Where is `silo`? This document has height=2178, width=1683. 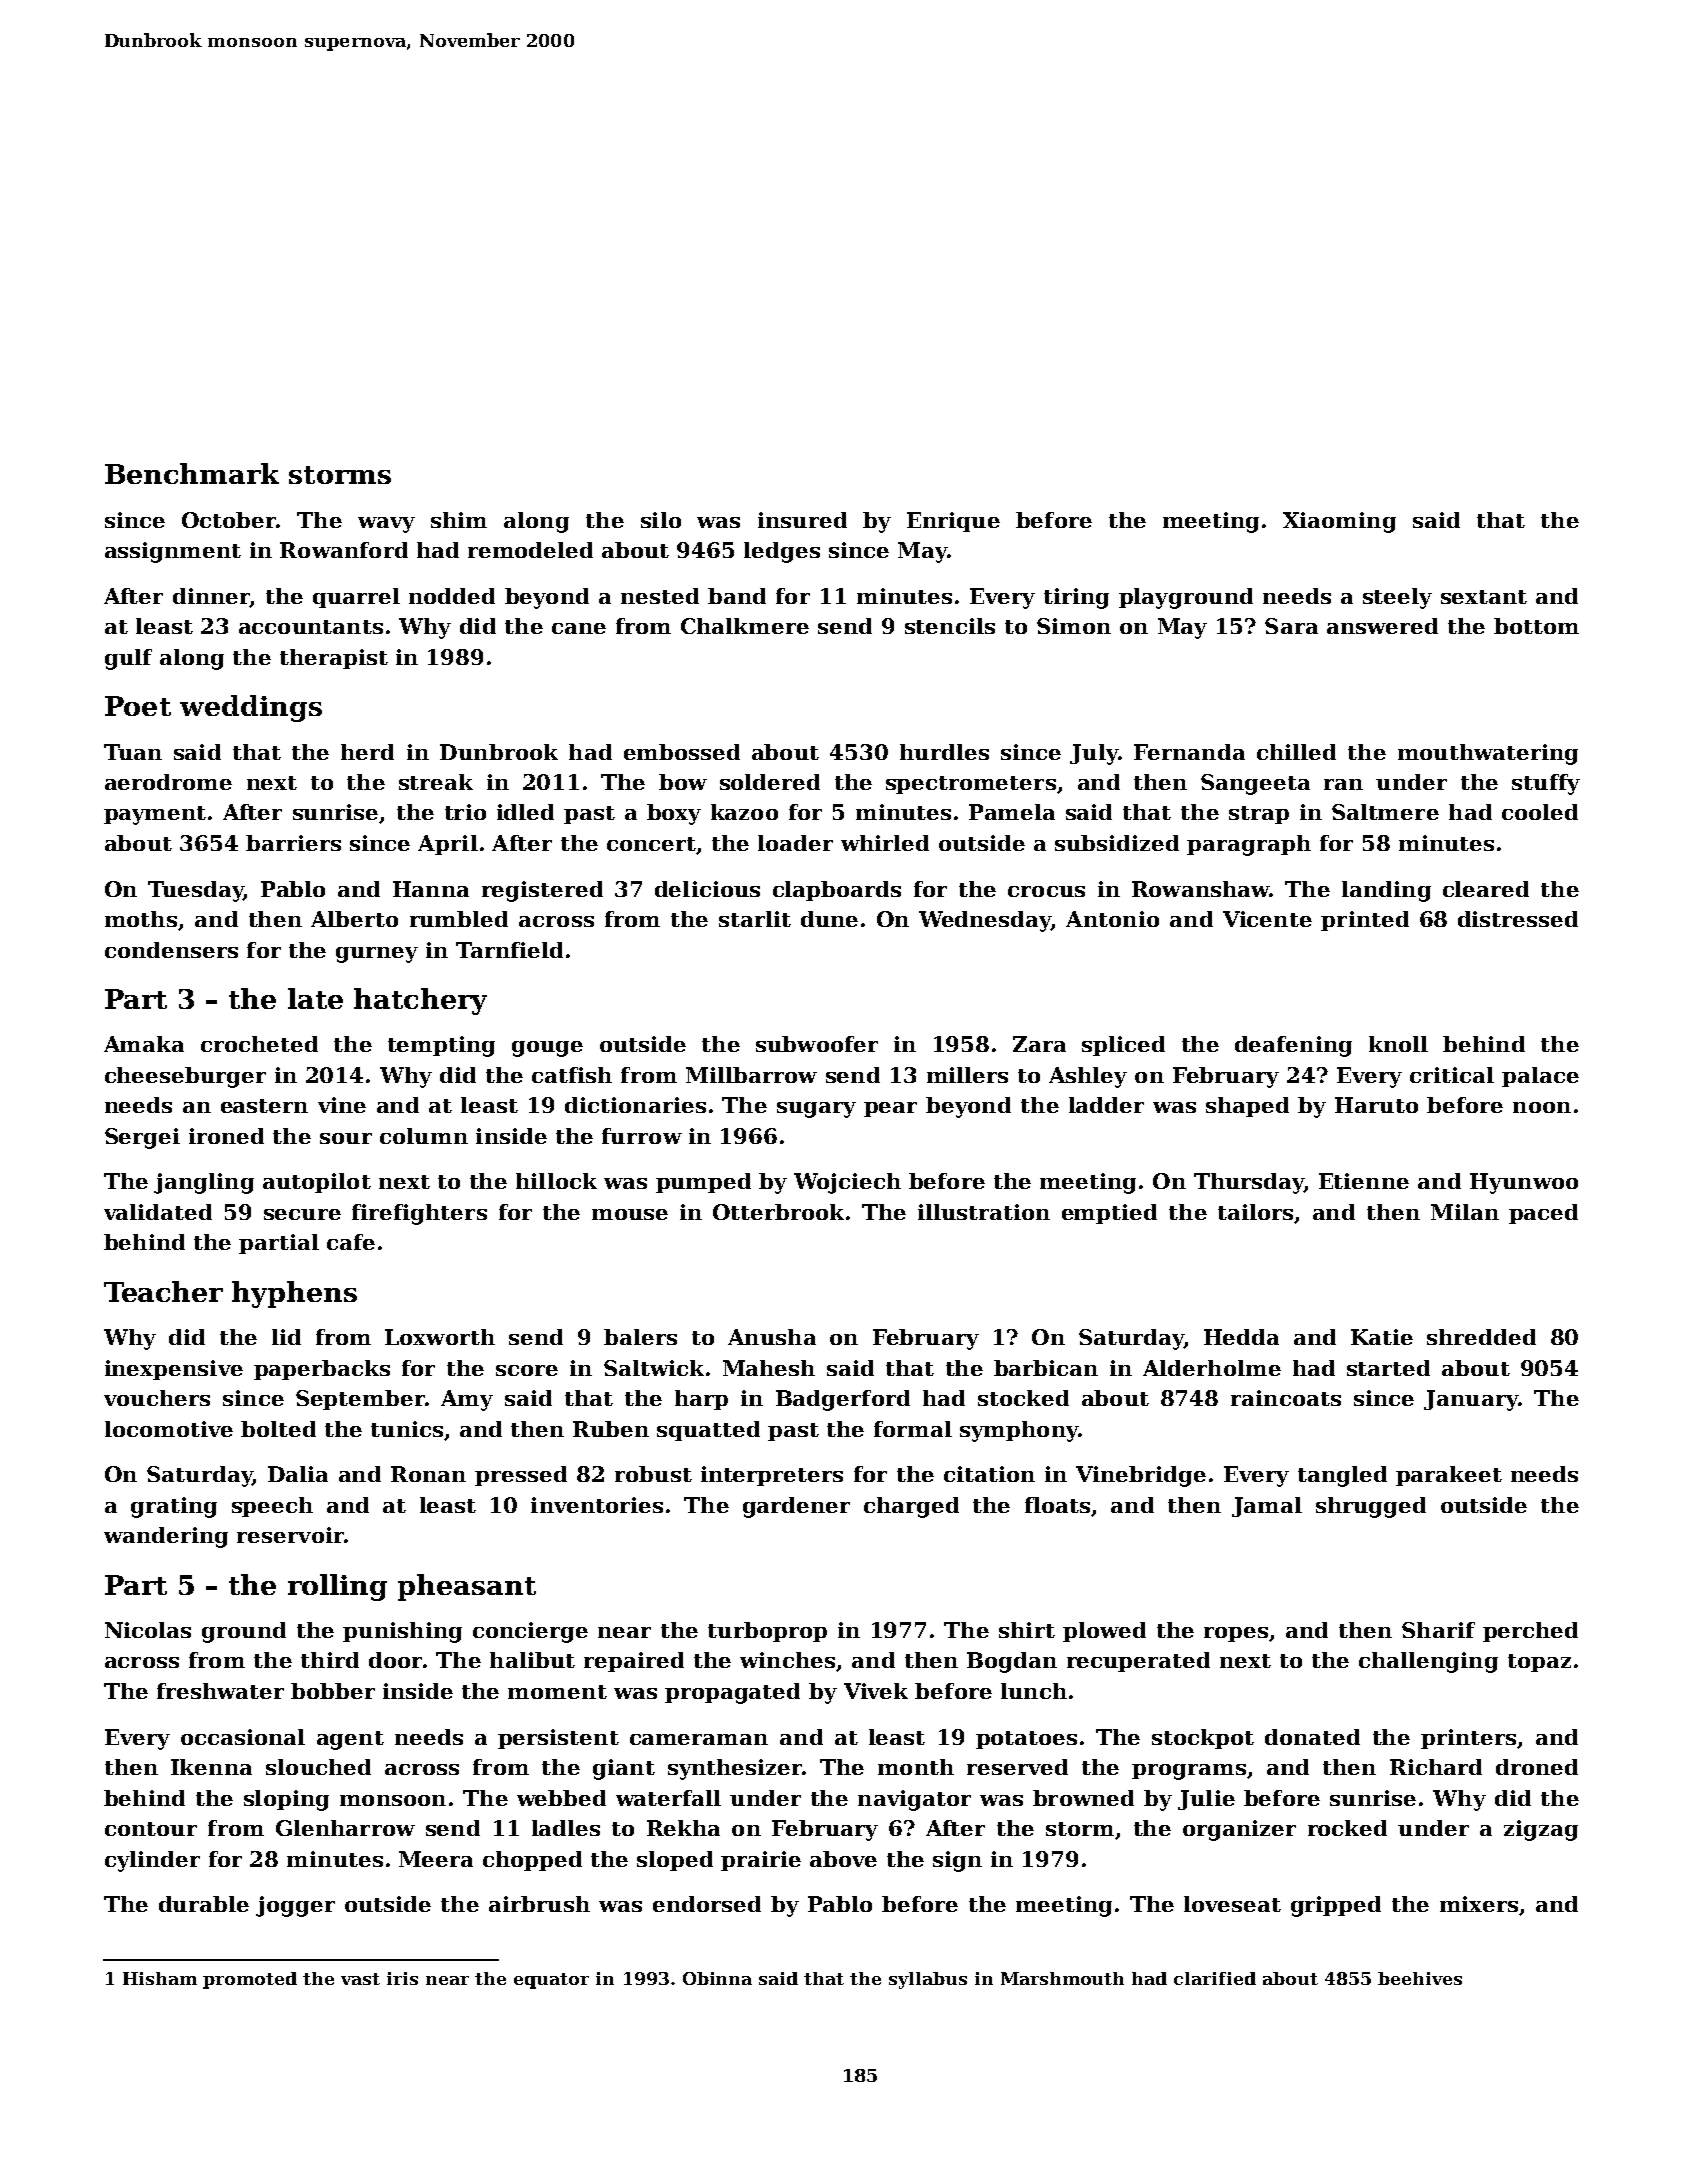 silo is located at coordinates (661, 520).
